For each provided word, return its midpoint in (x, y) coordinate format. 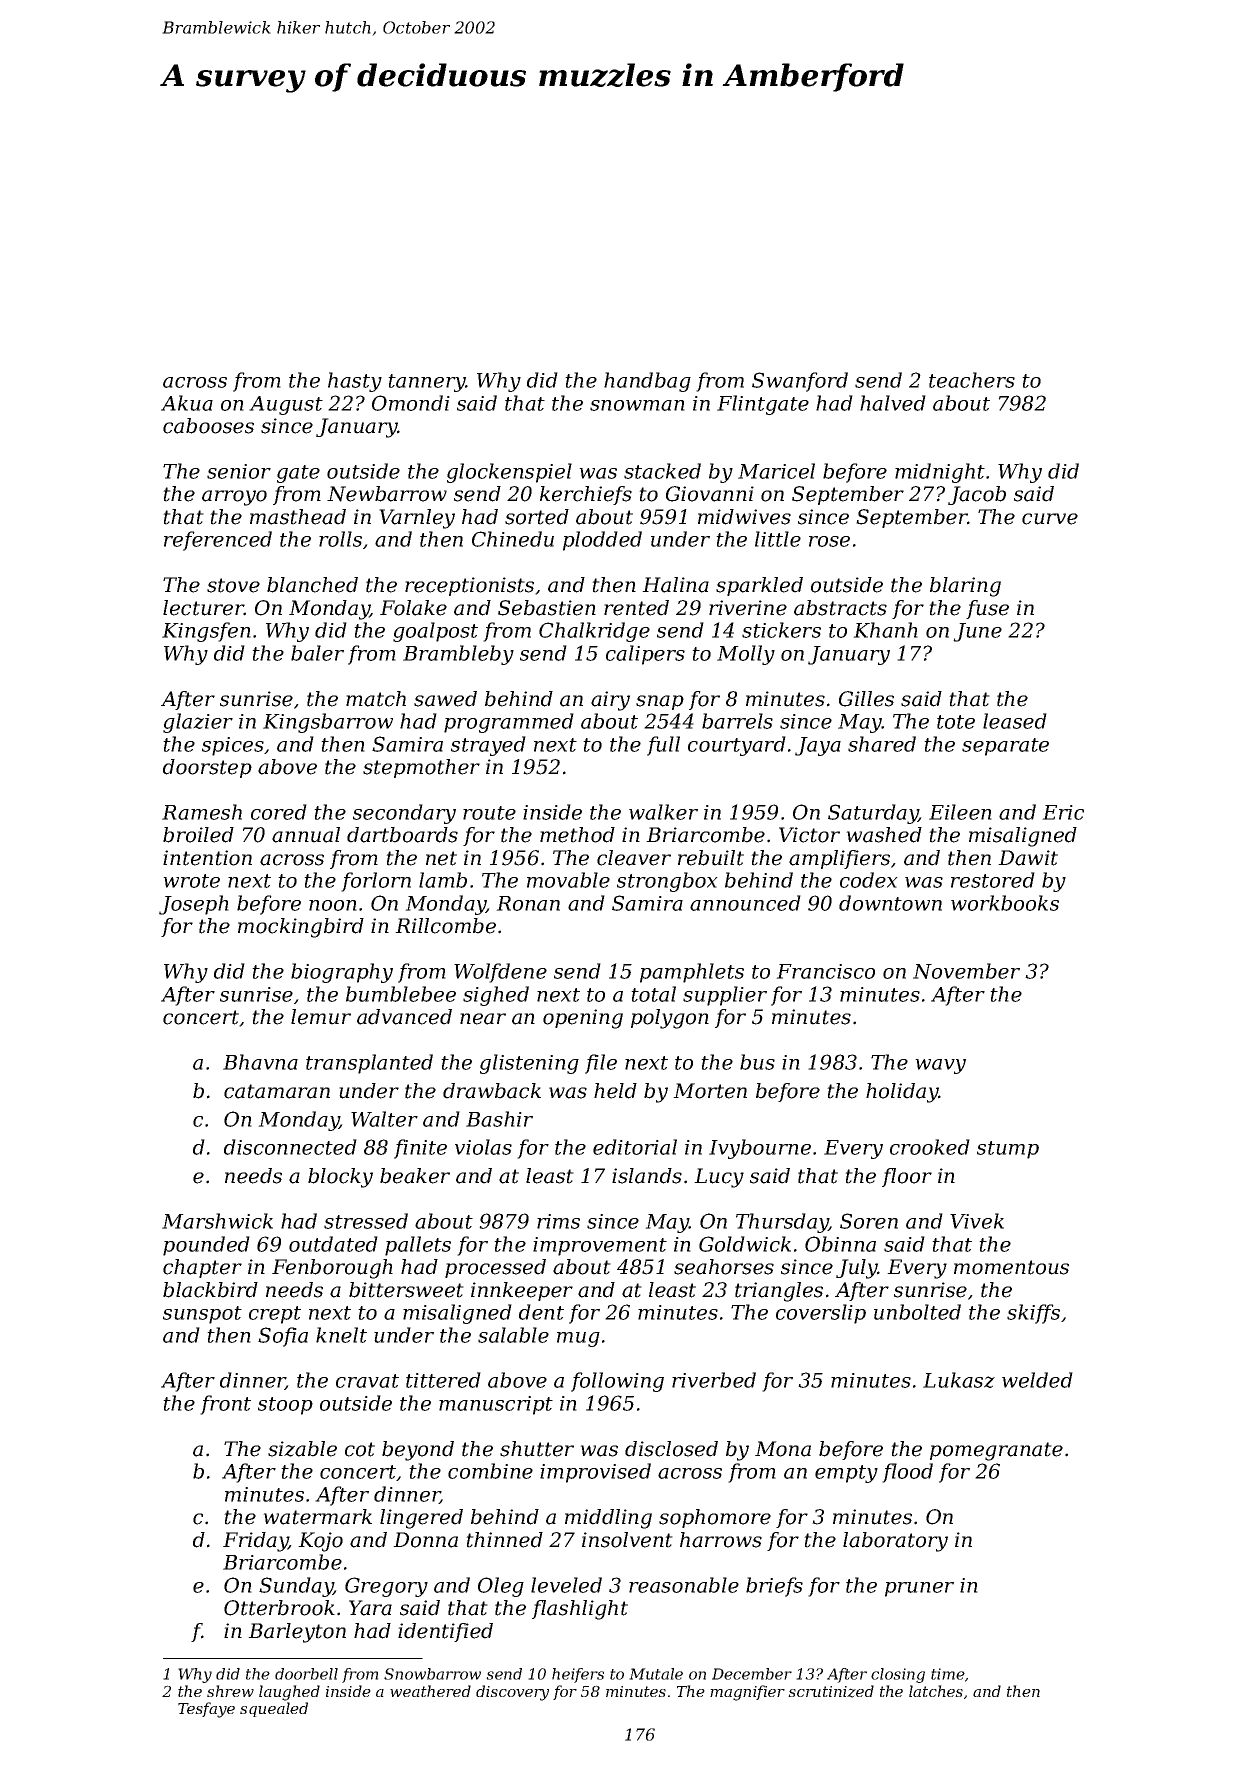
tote (956, 722)
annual (306, 835)
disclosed (671, 1449)
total (653, 994)
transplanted (369, 1064)
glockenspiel (509, 473)
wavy (940, 1066)
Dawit (1028, 858)
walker (663, 812)
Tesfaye (206, 1710)
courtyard (737, 746)
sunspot (202, 1315)
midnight (940, 473)
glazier (198, 723)
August (286, 405)
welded (1037, 1380)
